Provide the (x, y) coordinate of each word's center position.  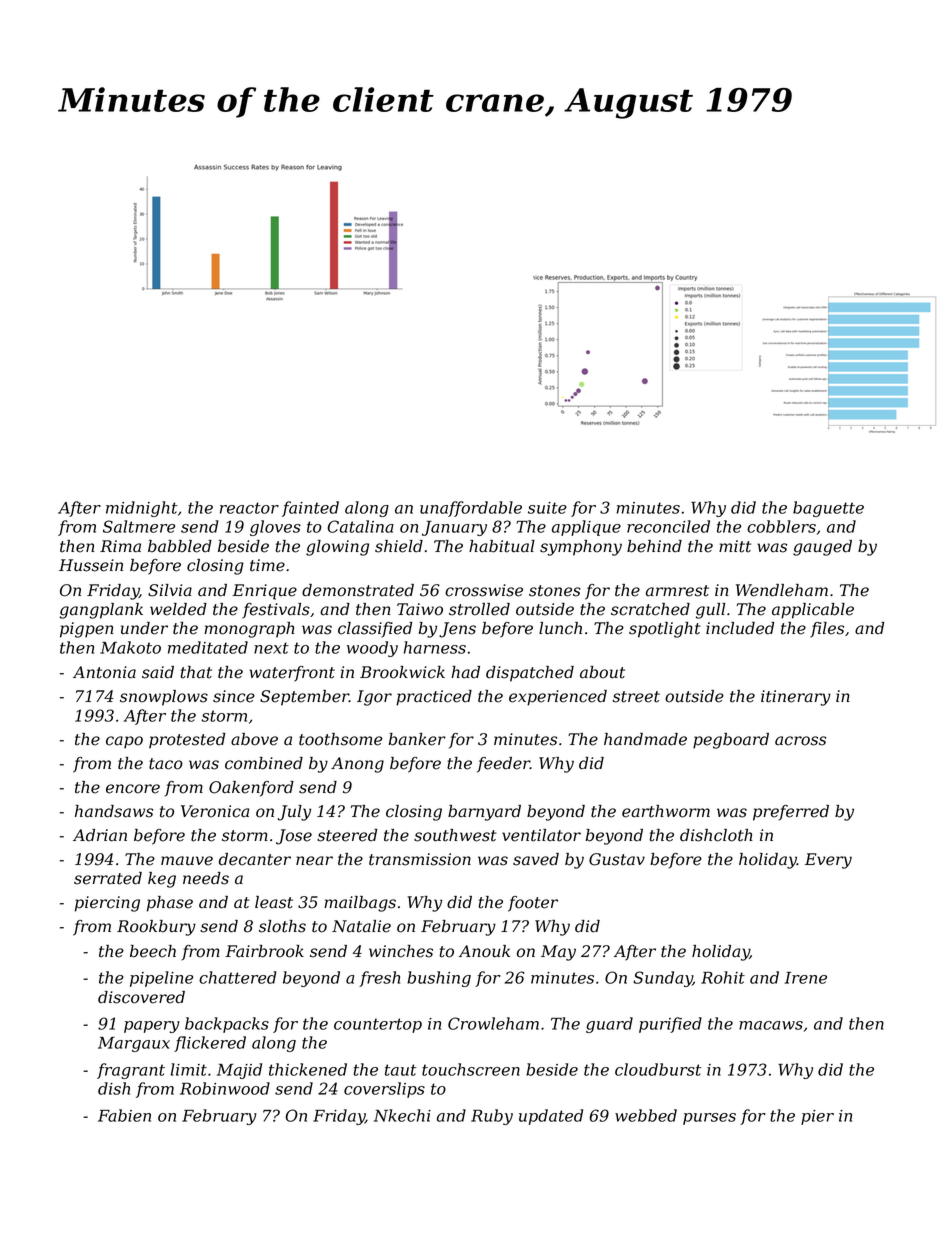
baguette (828, 509)
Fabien (124, 1115)
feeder (503, 765)
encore (133, 789)
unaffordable (471, 509)
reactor (249, 508)
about (602, 672)
